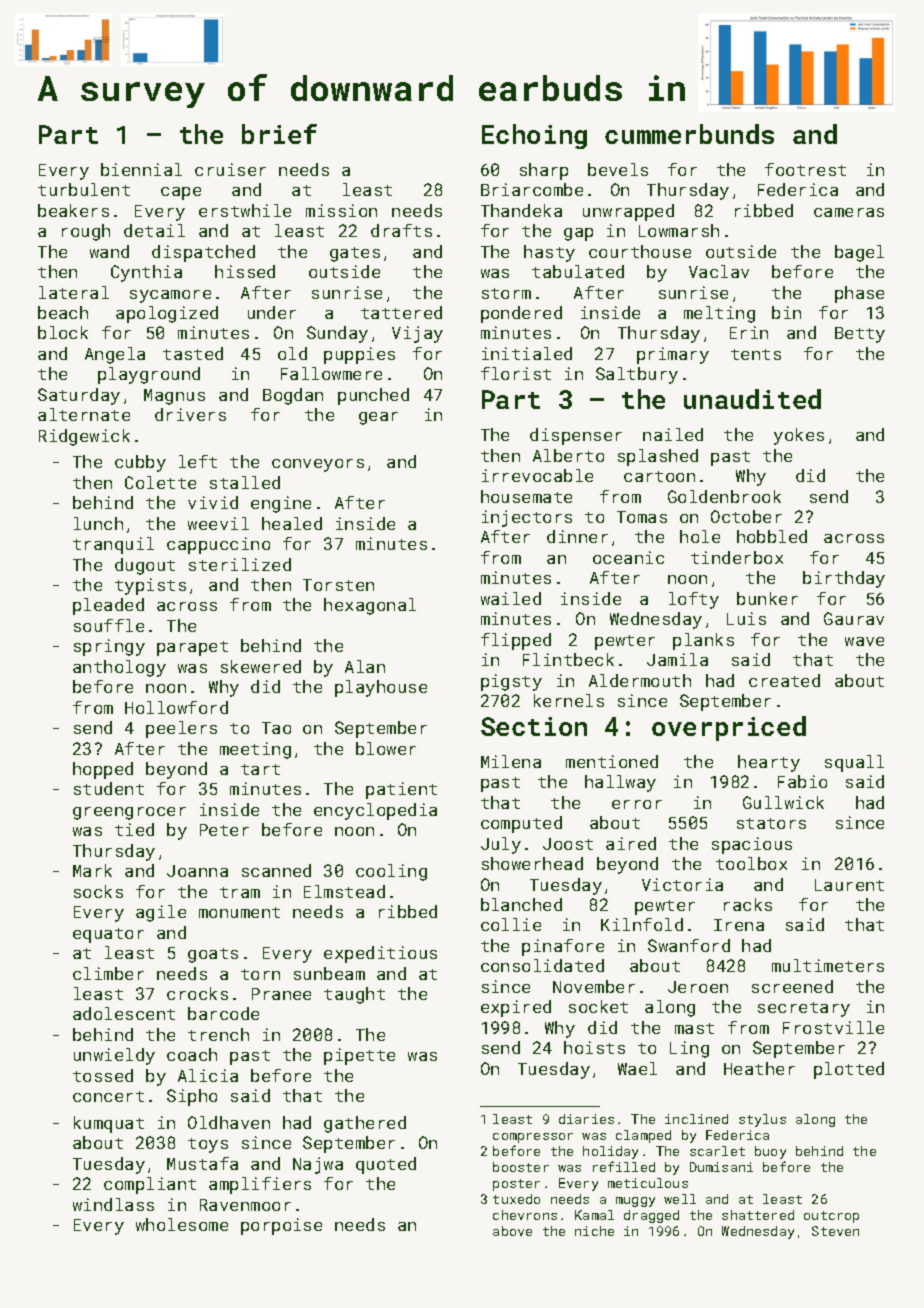  Describe the element at coordinates (279, 134) in the screenshot. I see `brief` at that location.
